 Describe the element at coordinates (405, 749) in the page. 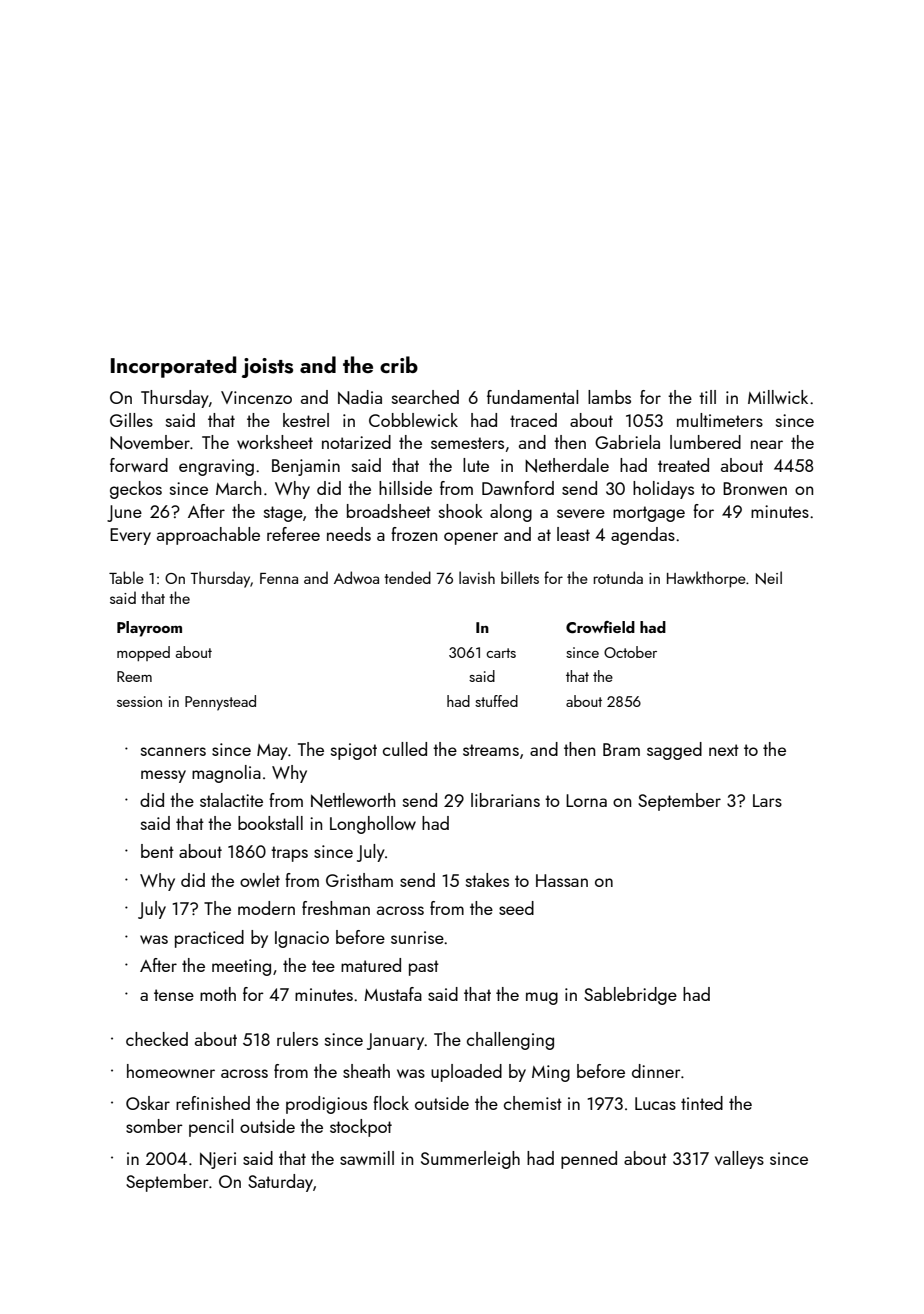

I see `culled` at that location.
